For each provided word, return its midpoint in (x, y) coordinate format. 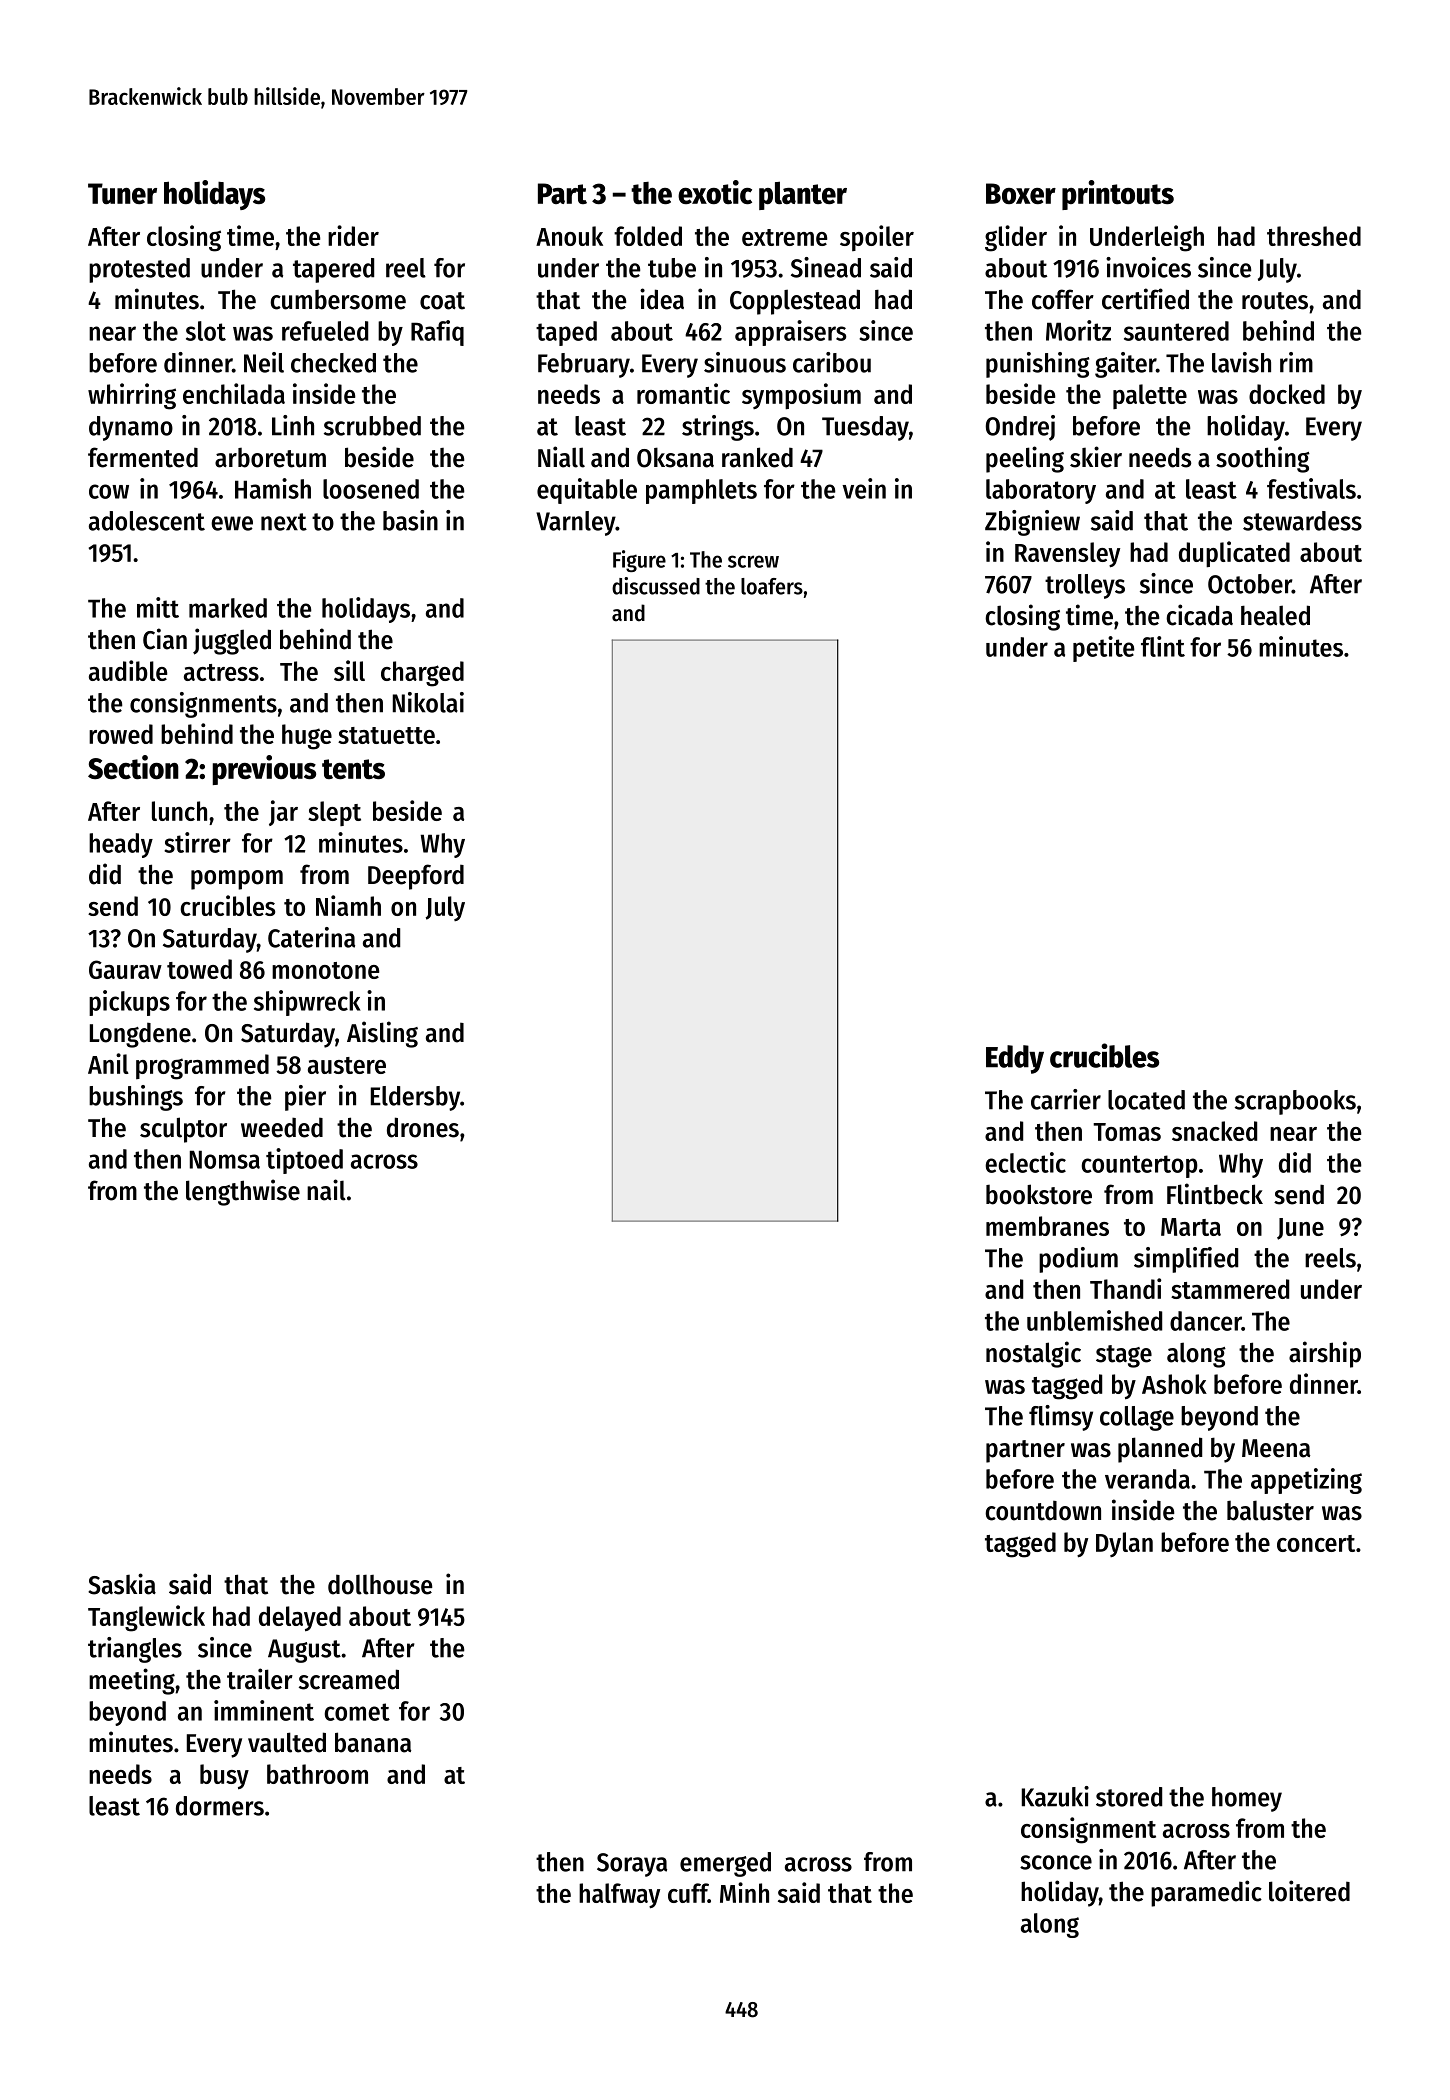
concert (1316, 1543)
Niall (561, 457)
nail (326, 1190)
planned (1160, 1450)
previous (264, 770)
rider (353, 235)
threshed (1314, 236)
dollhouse (380, 1584)
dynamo (131, 428)
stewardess (1302, 521)
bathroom (317, 1774)
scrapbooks (1295, 1102)
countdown (1043, 1511)
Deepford (416, 877)
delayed (300, 1619)
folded (648, 236)
